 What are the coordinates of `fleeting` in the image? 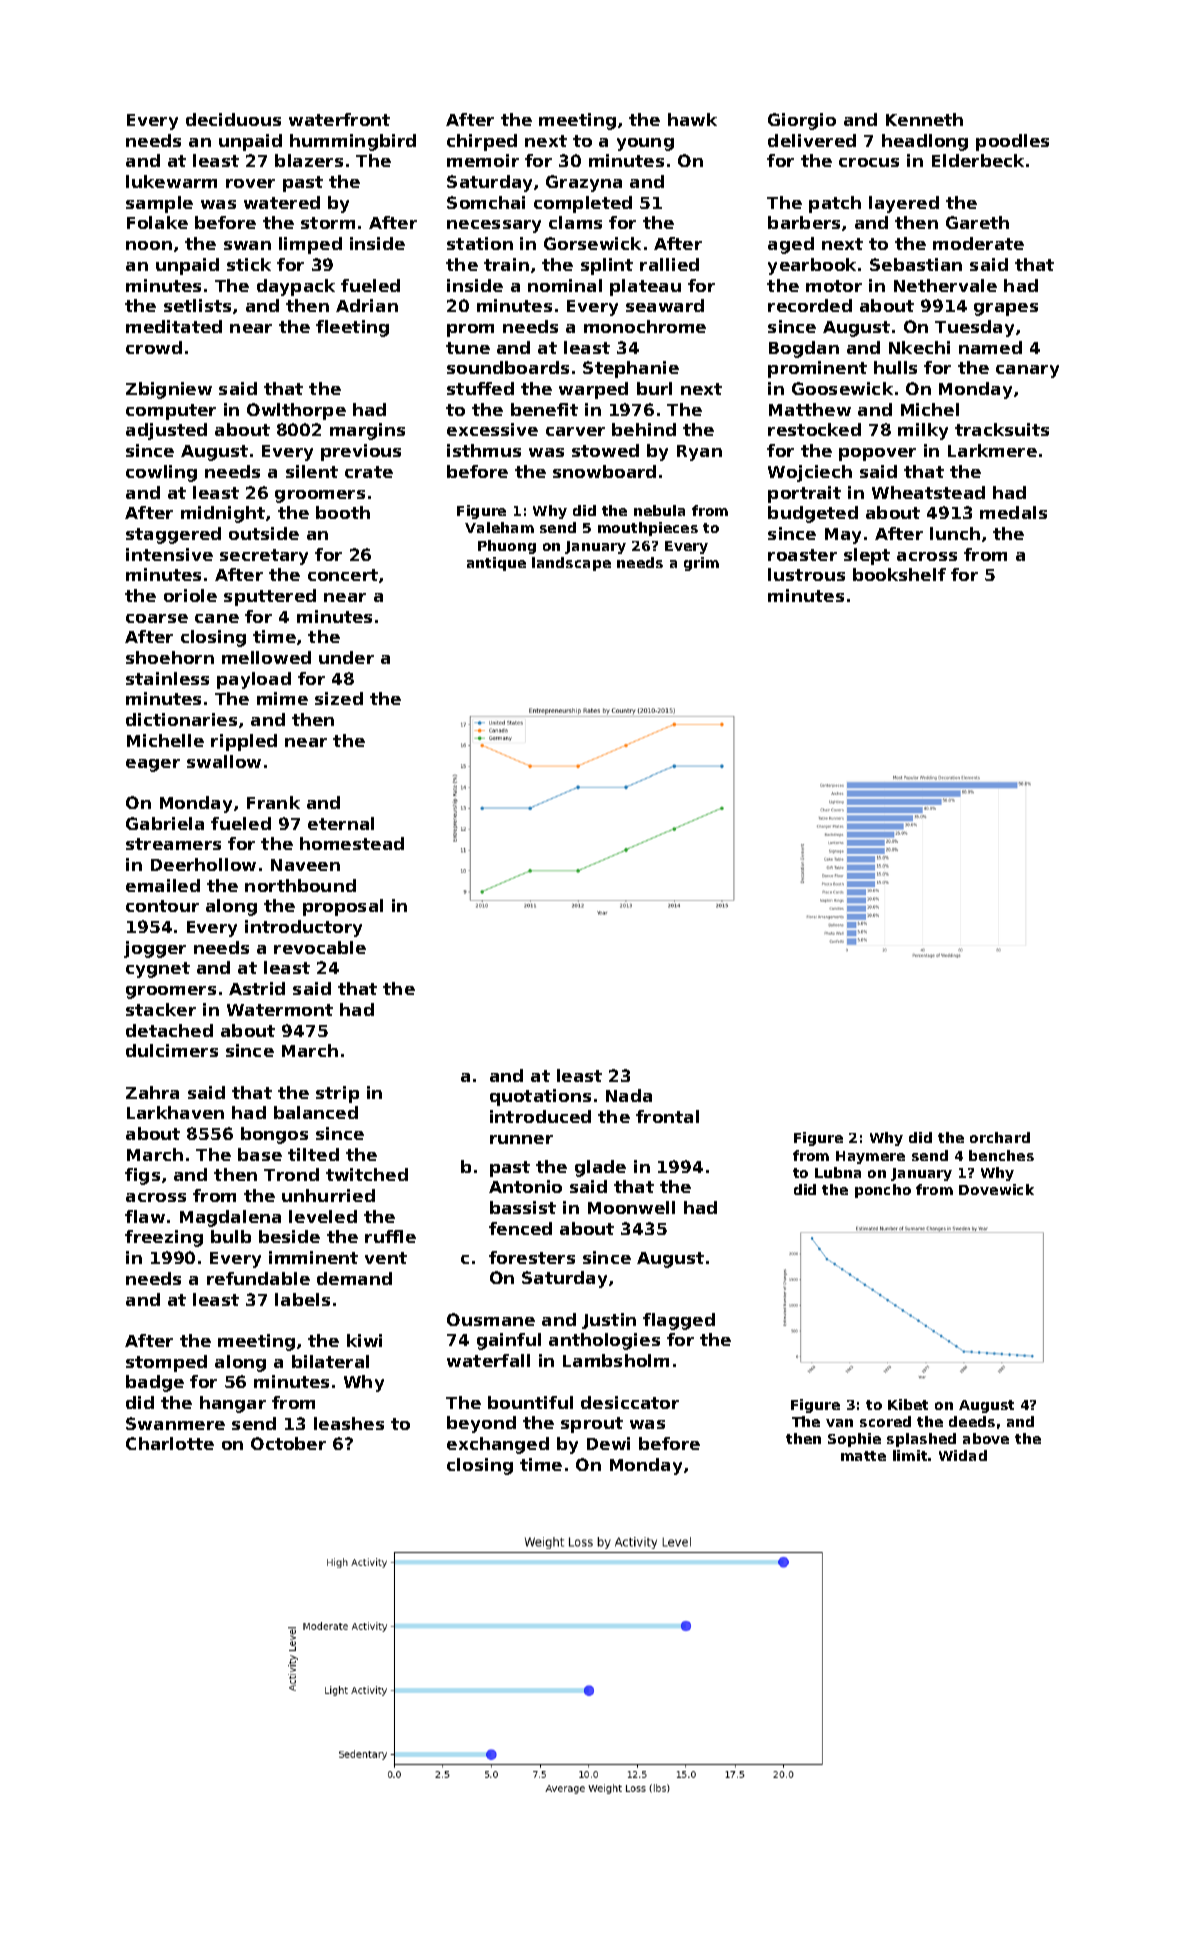 It's located at (352, 328).
